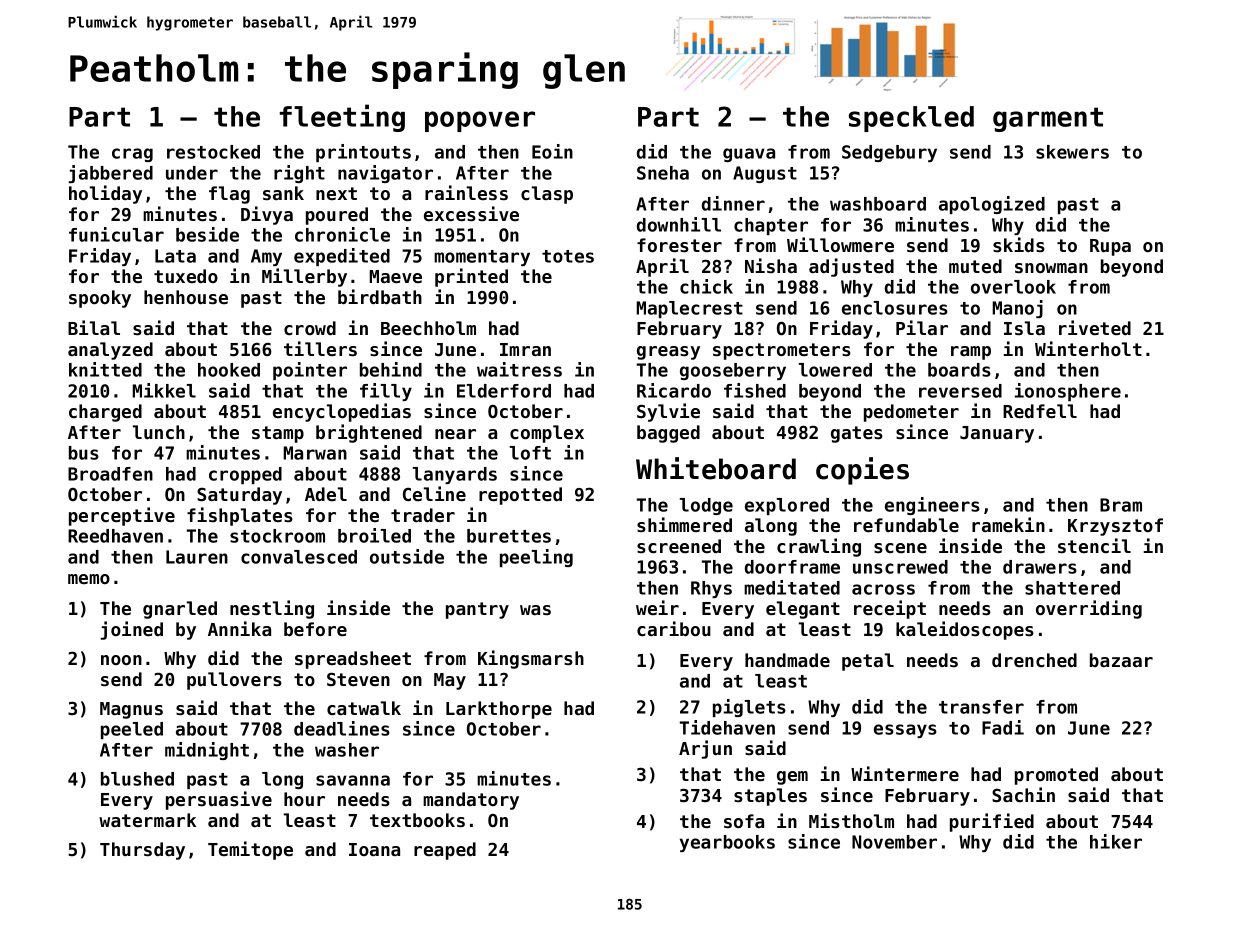 Image resolution: width=1233 pixels, height=952 pixels. I want to click on scene, so click(900, 548).
